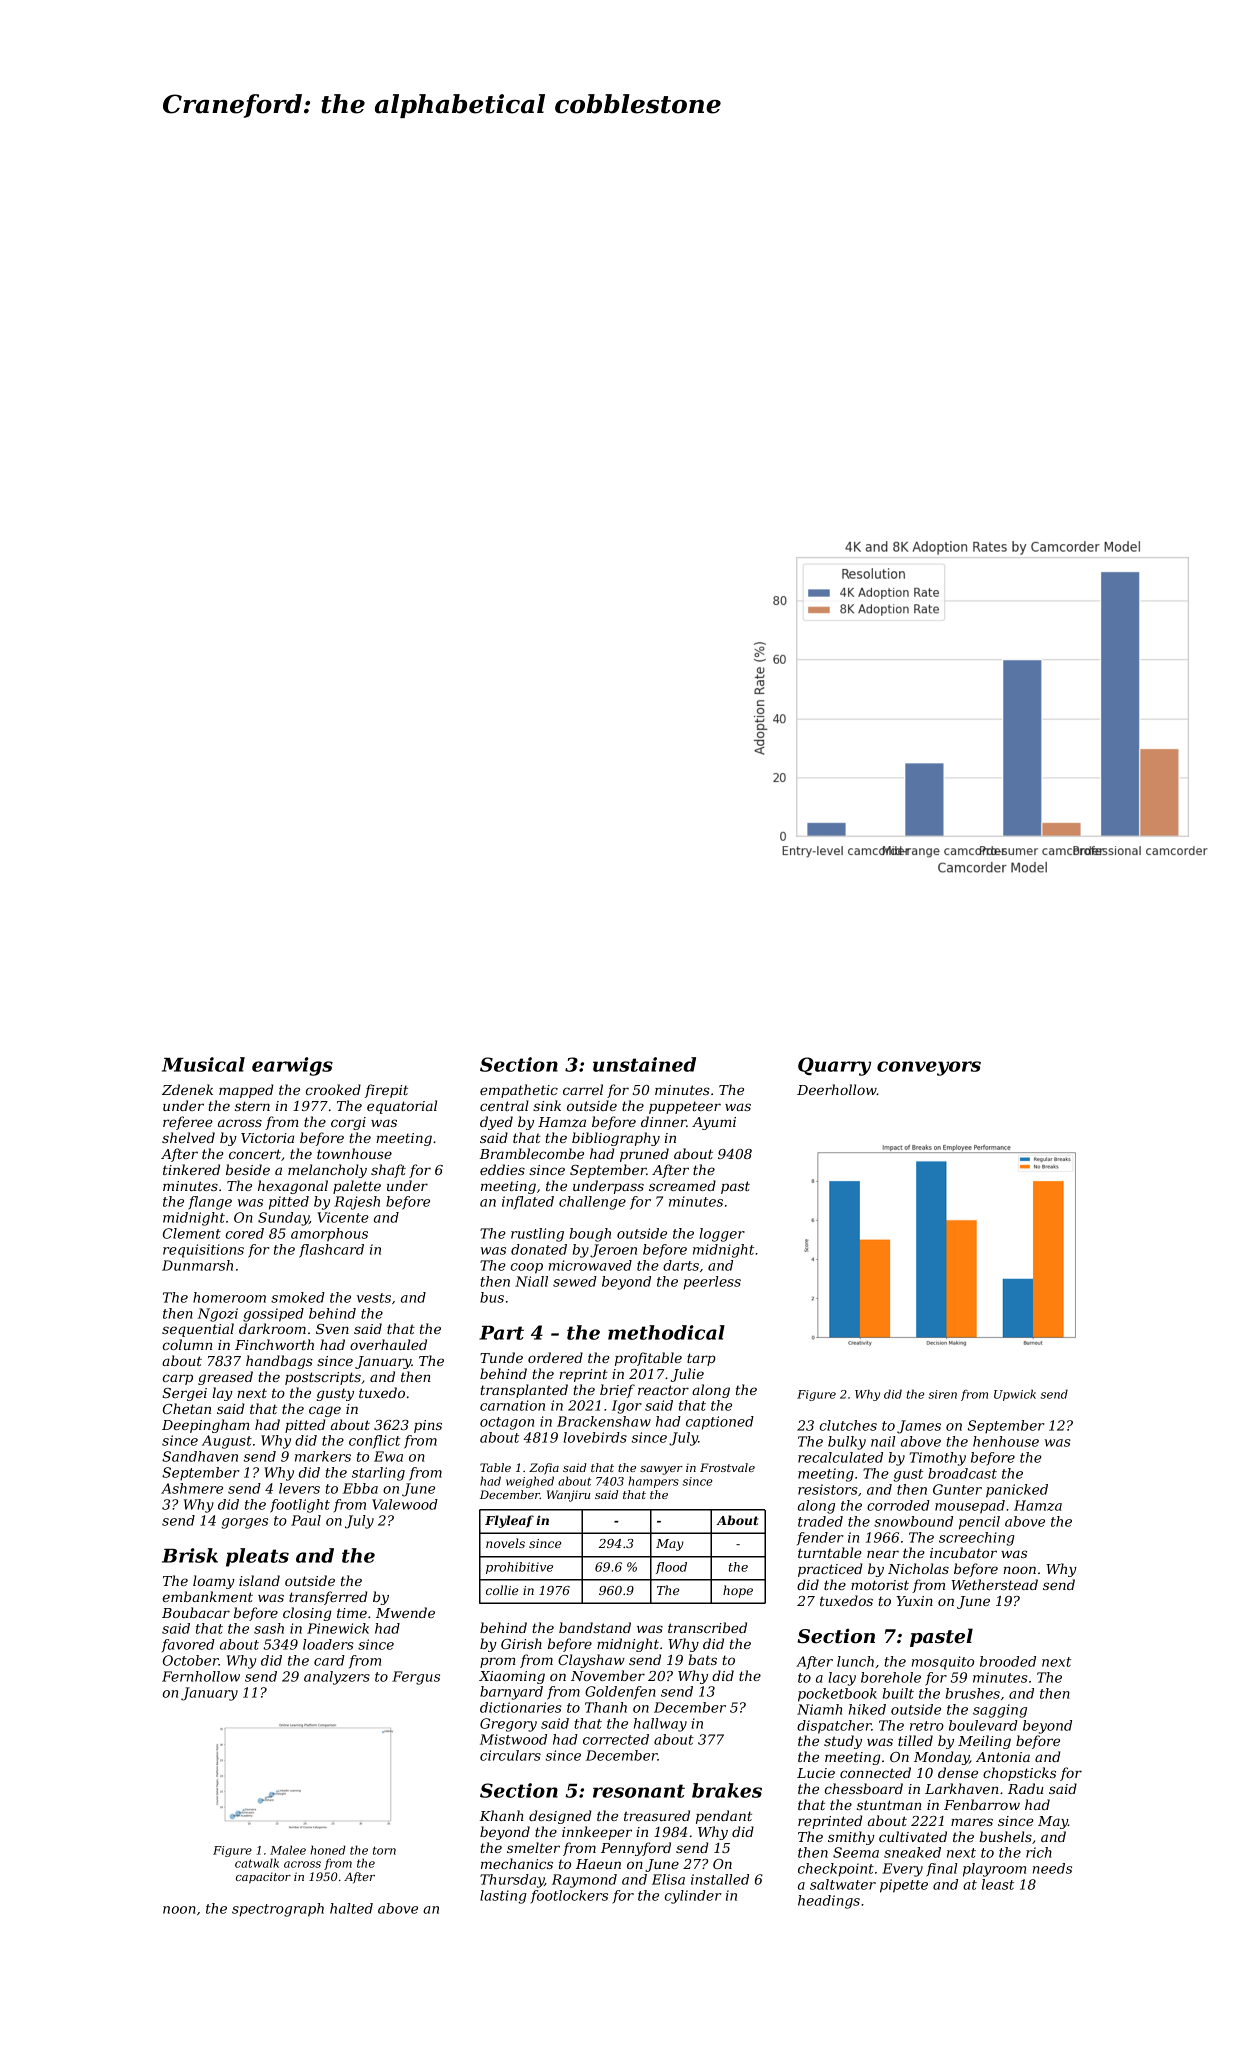 Image resolution: width=1245 pixels, height=2051 pixels. What do you see at coordinates (657, 1815) in the screenshot?
I see `treasured` at bounding box center [657, 1815].
